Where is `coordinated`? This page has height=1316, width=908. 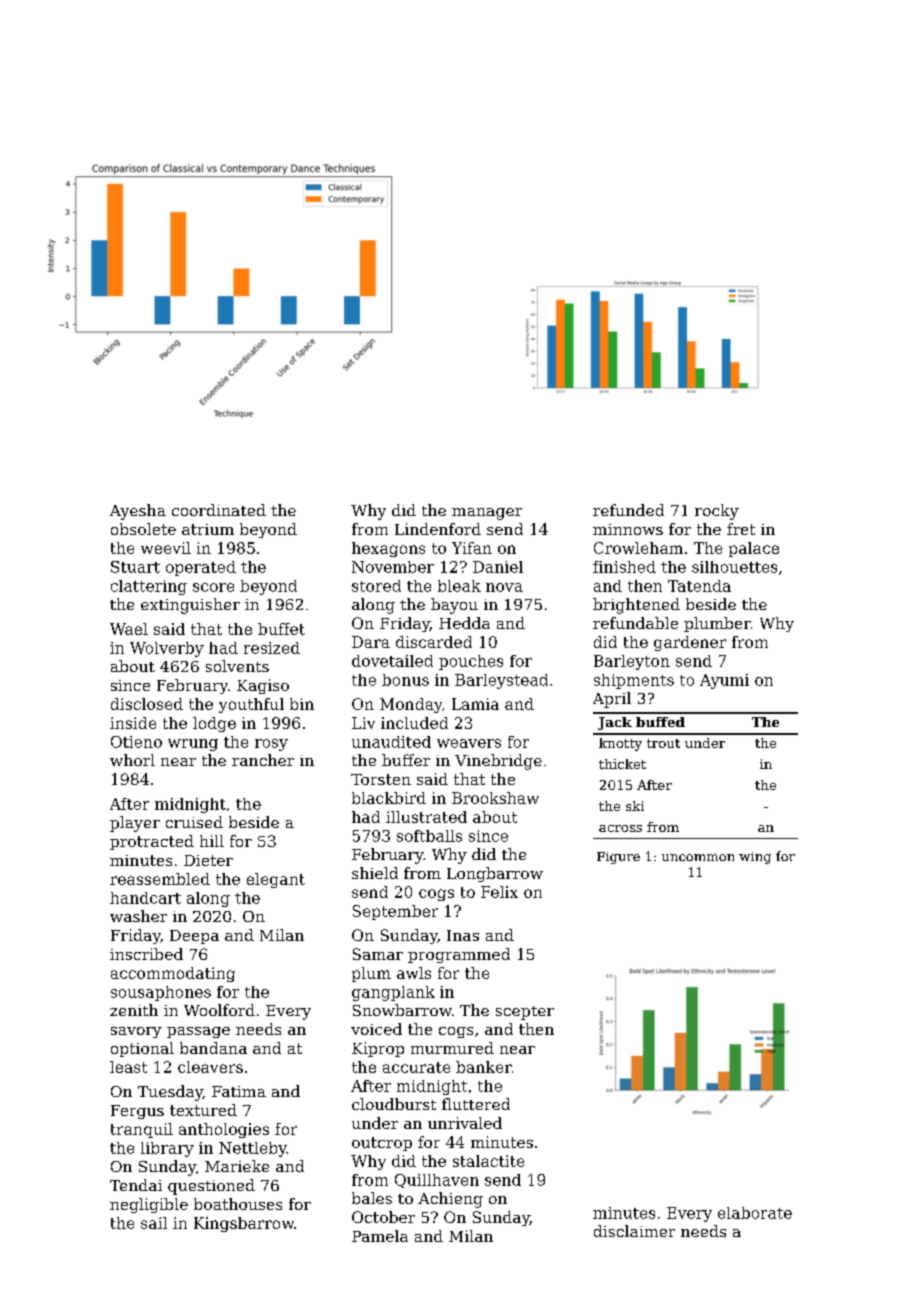
coordinated is located at coordinates (219, 510).
